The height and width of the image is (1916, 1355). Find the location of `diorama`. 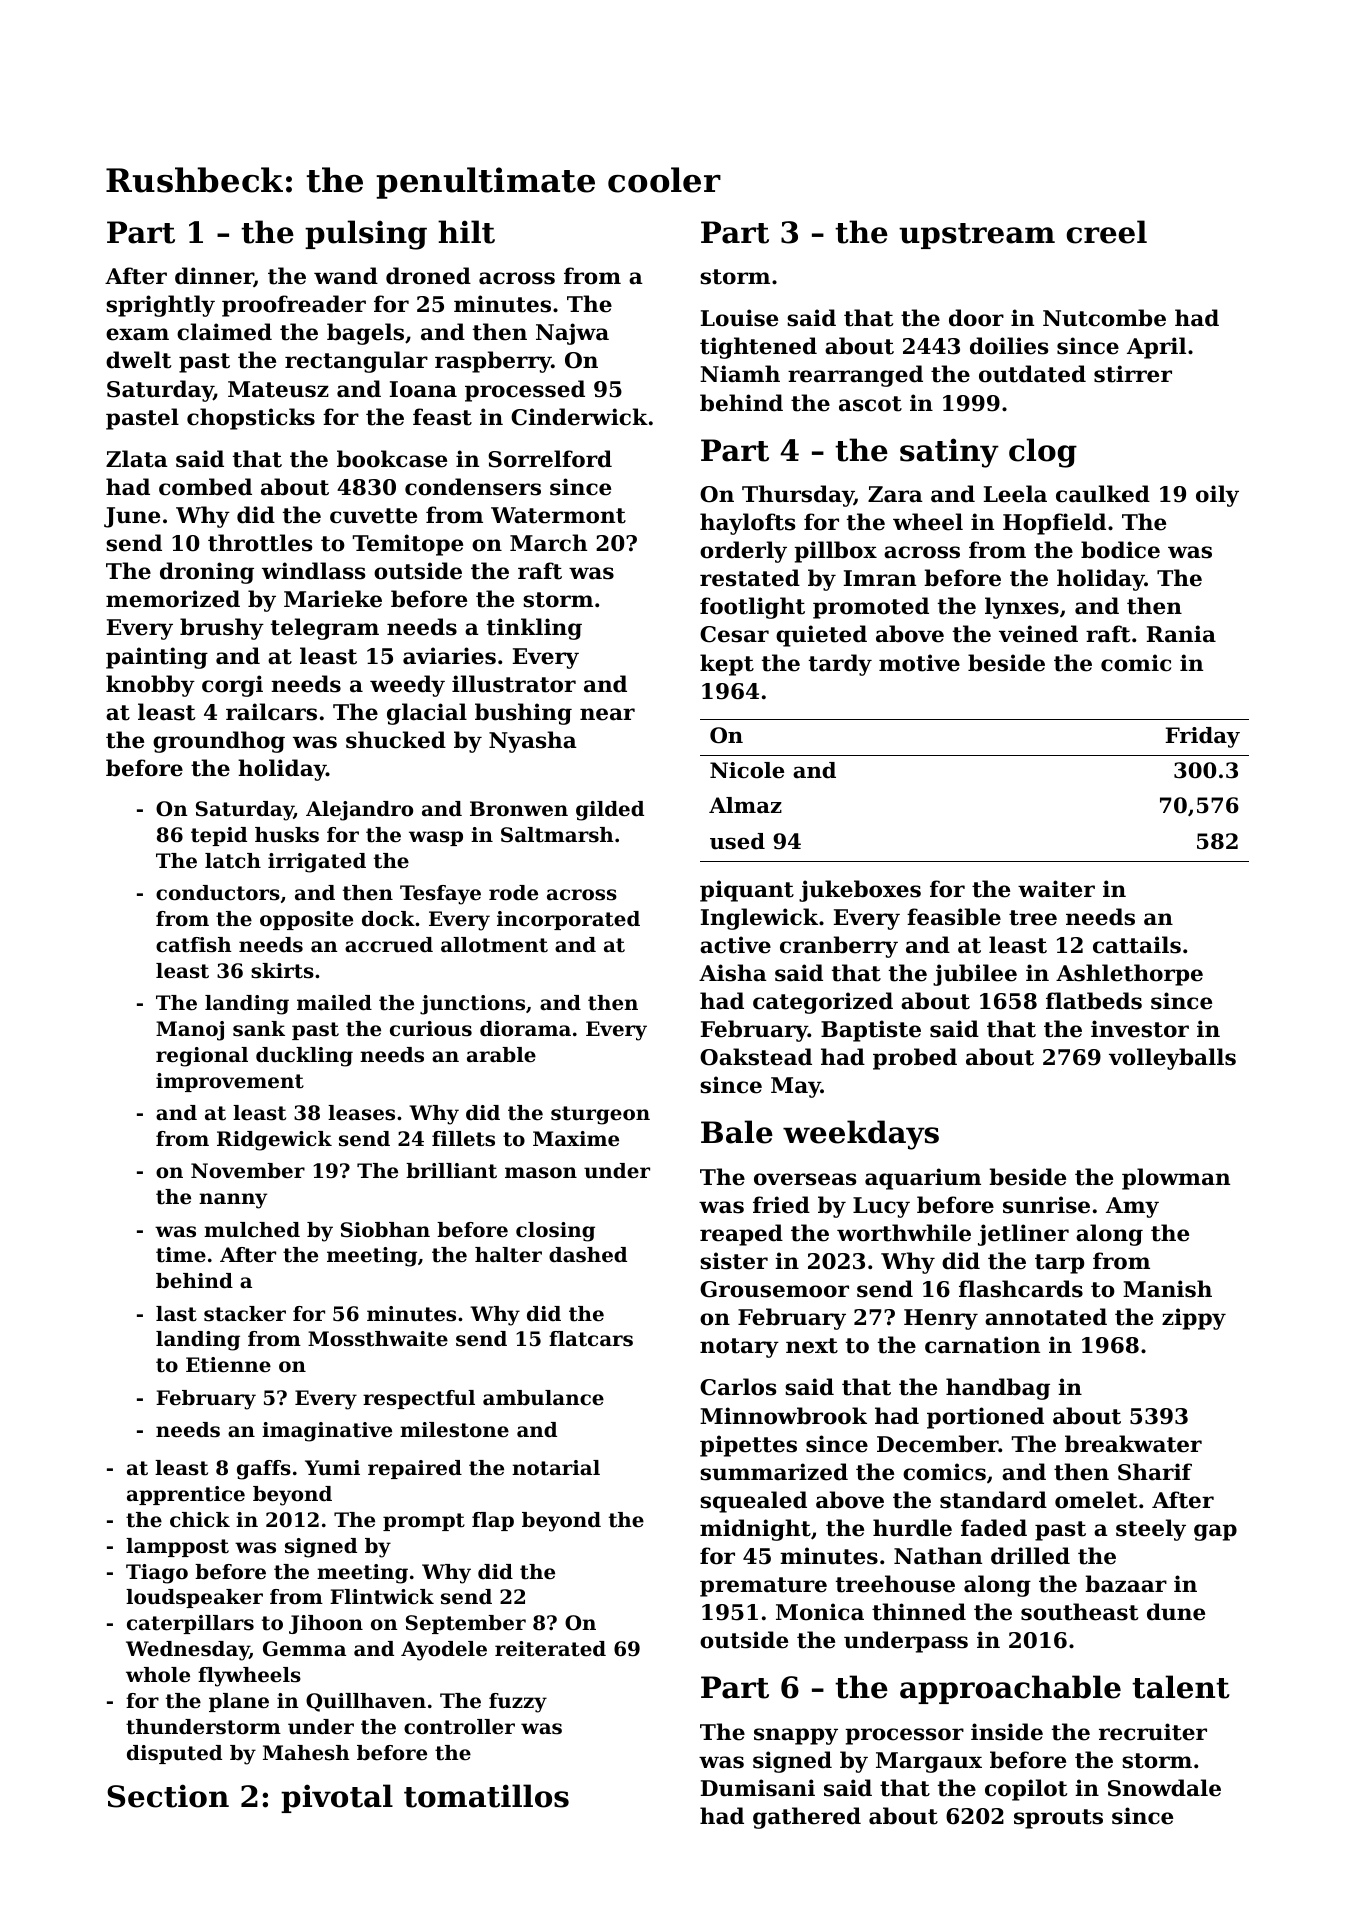

diorama is located at coordinates (525, 1029).
